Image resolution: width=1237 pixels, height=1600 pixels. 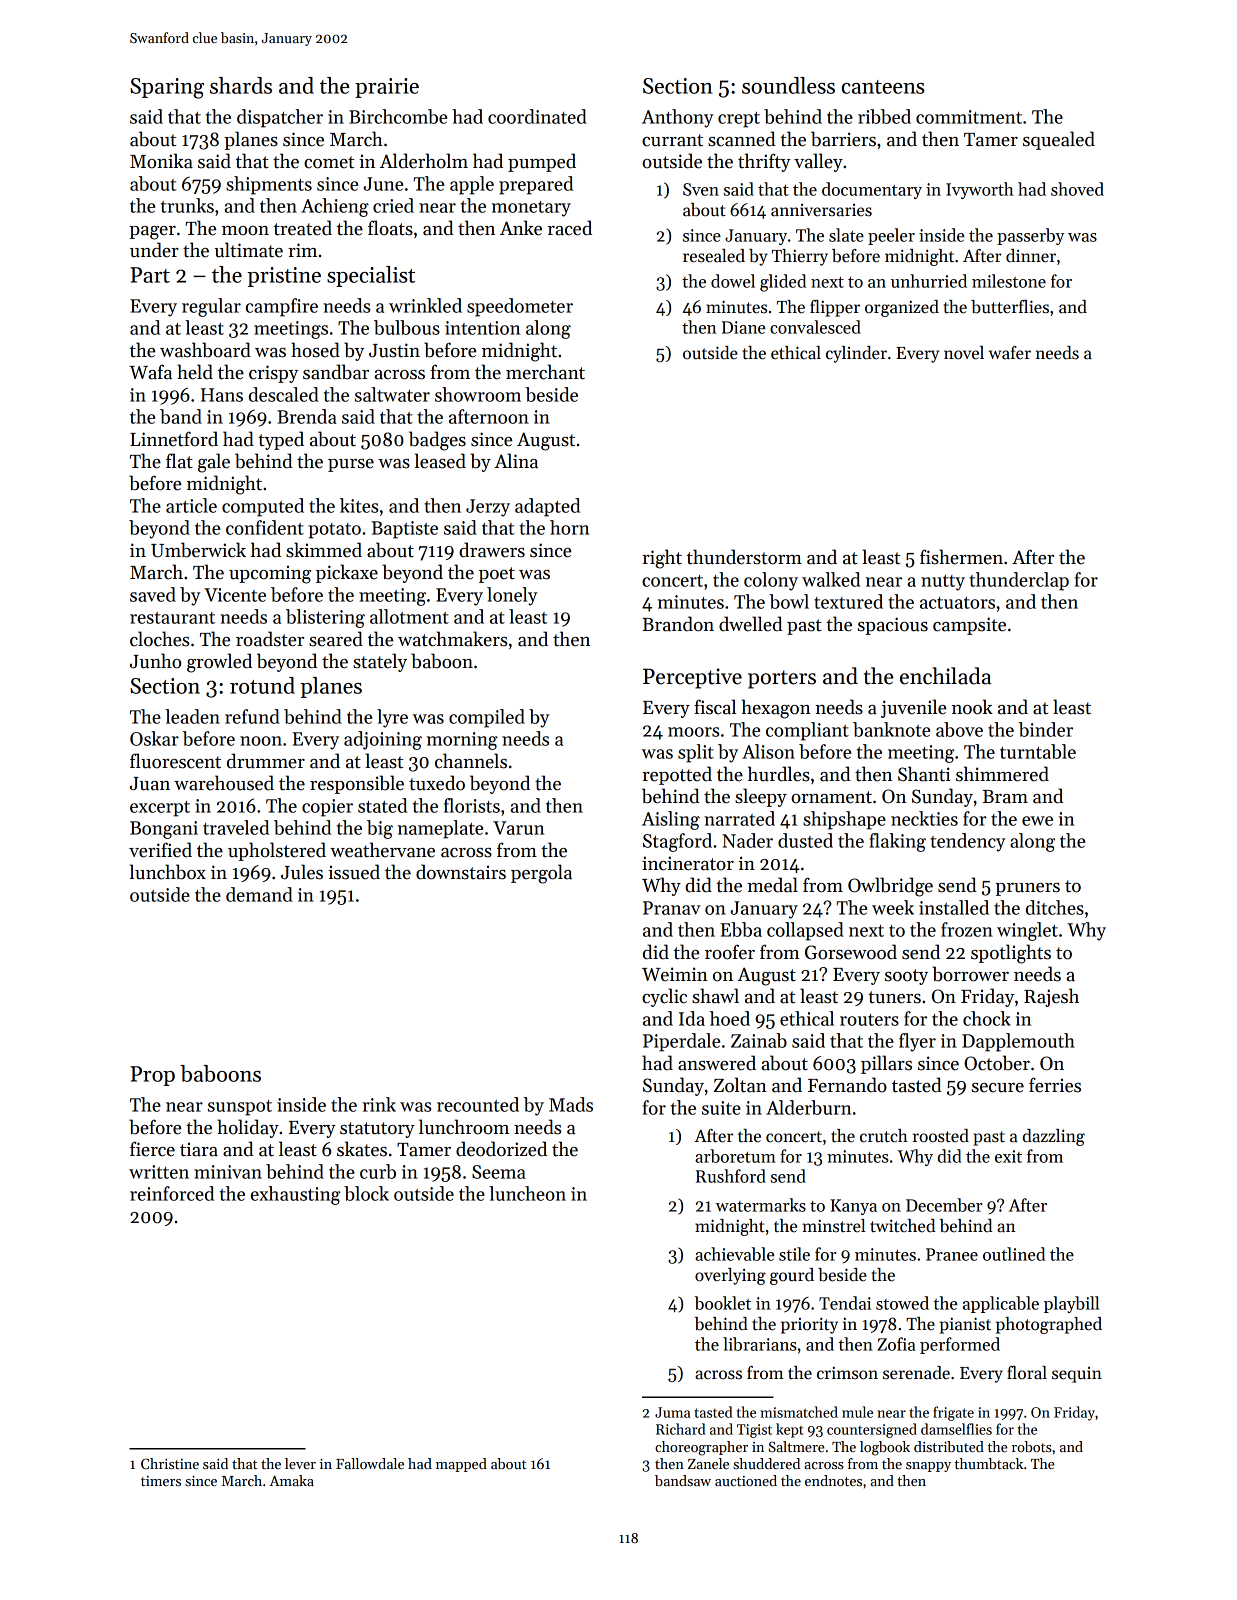 I want to click on wafer, so click(x=1010, y=353).
